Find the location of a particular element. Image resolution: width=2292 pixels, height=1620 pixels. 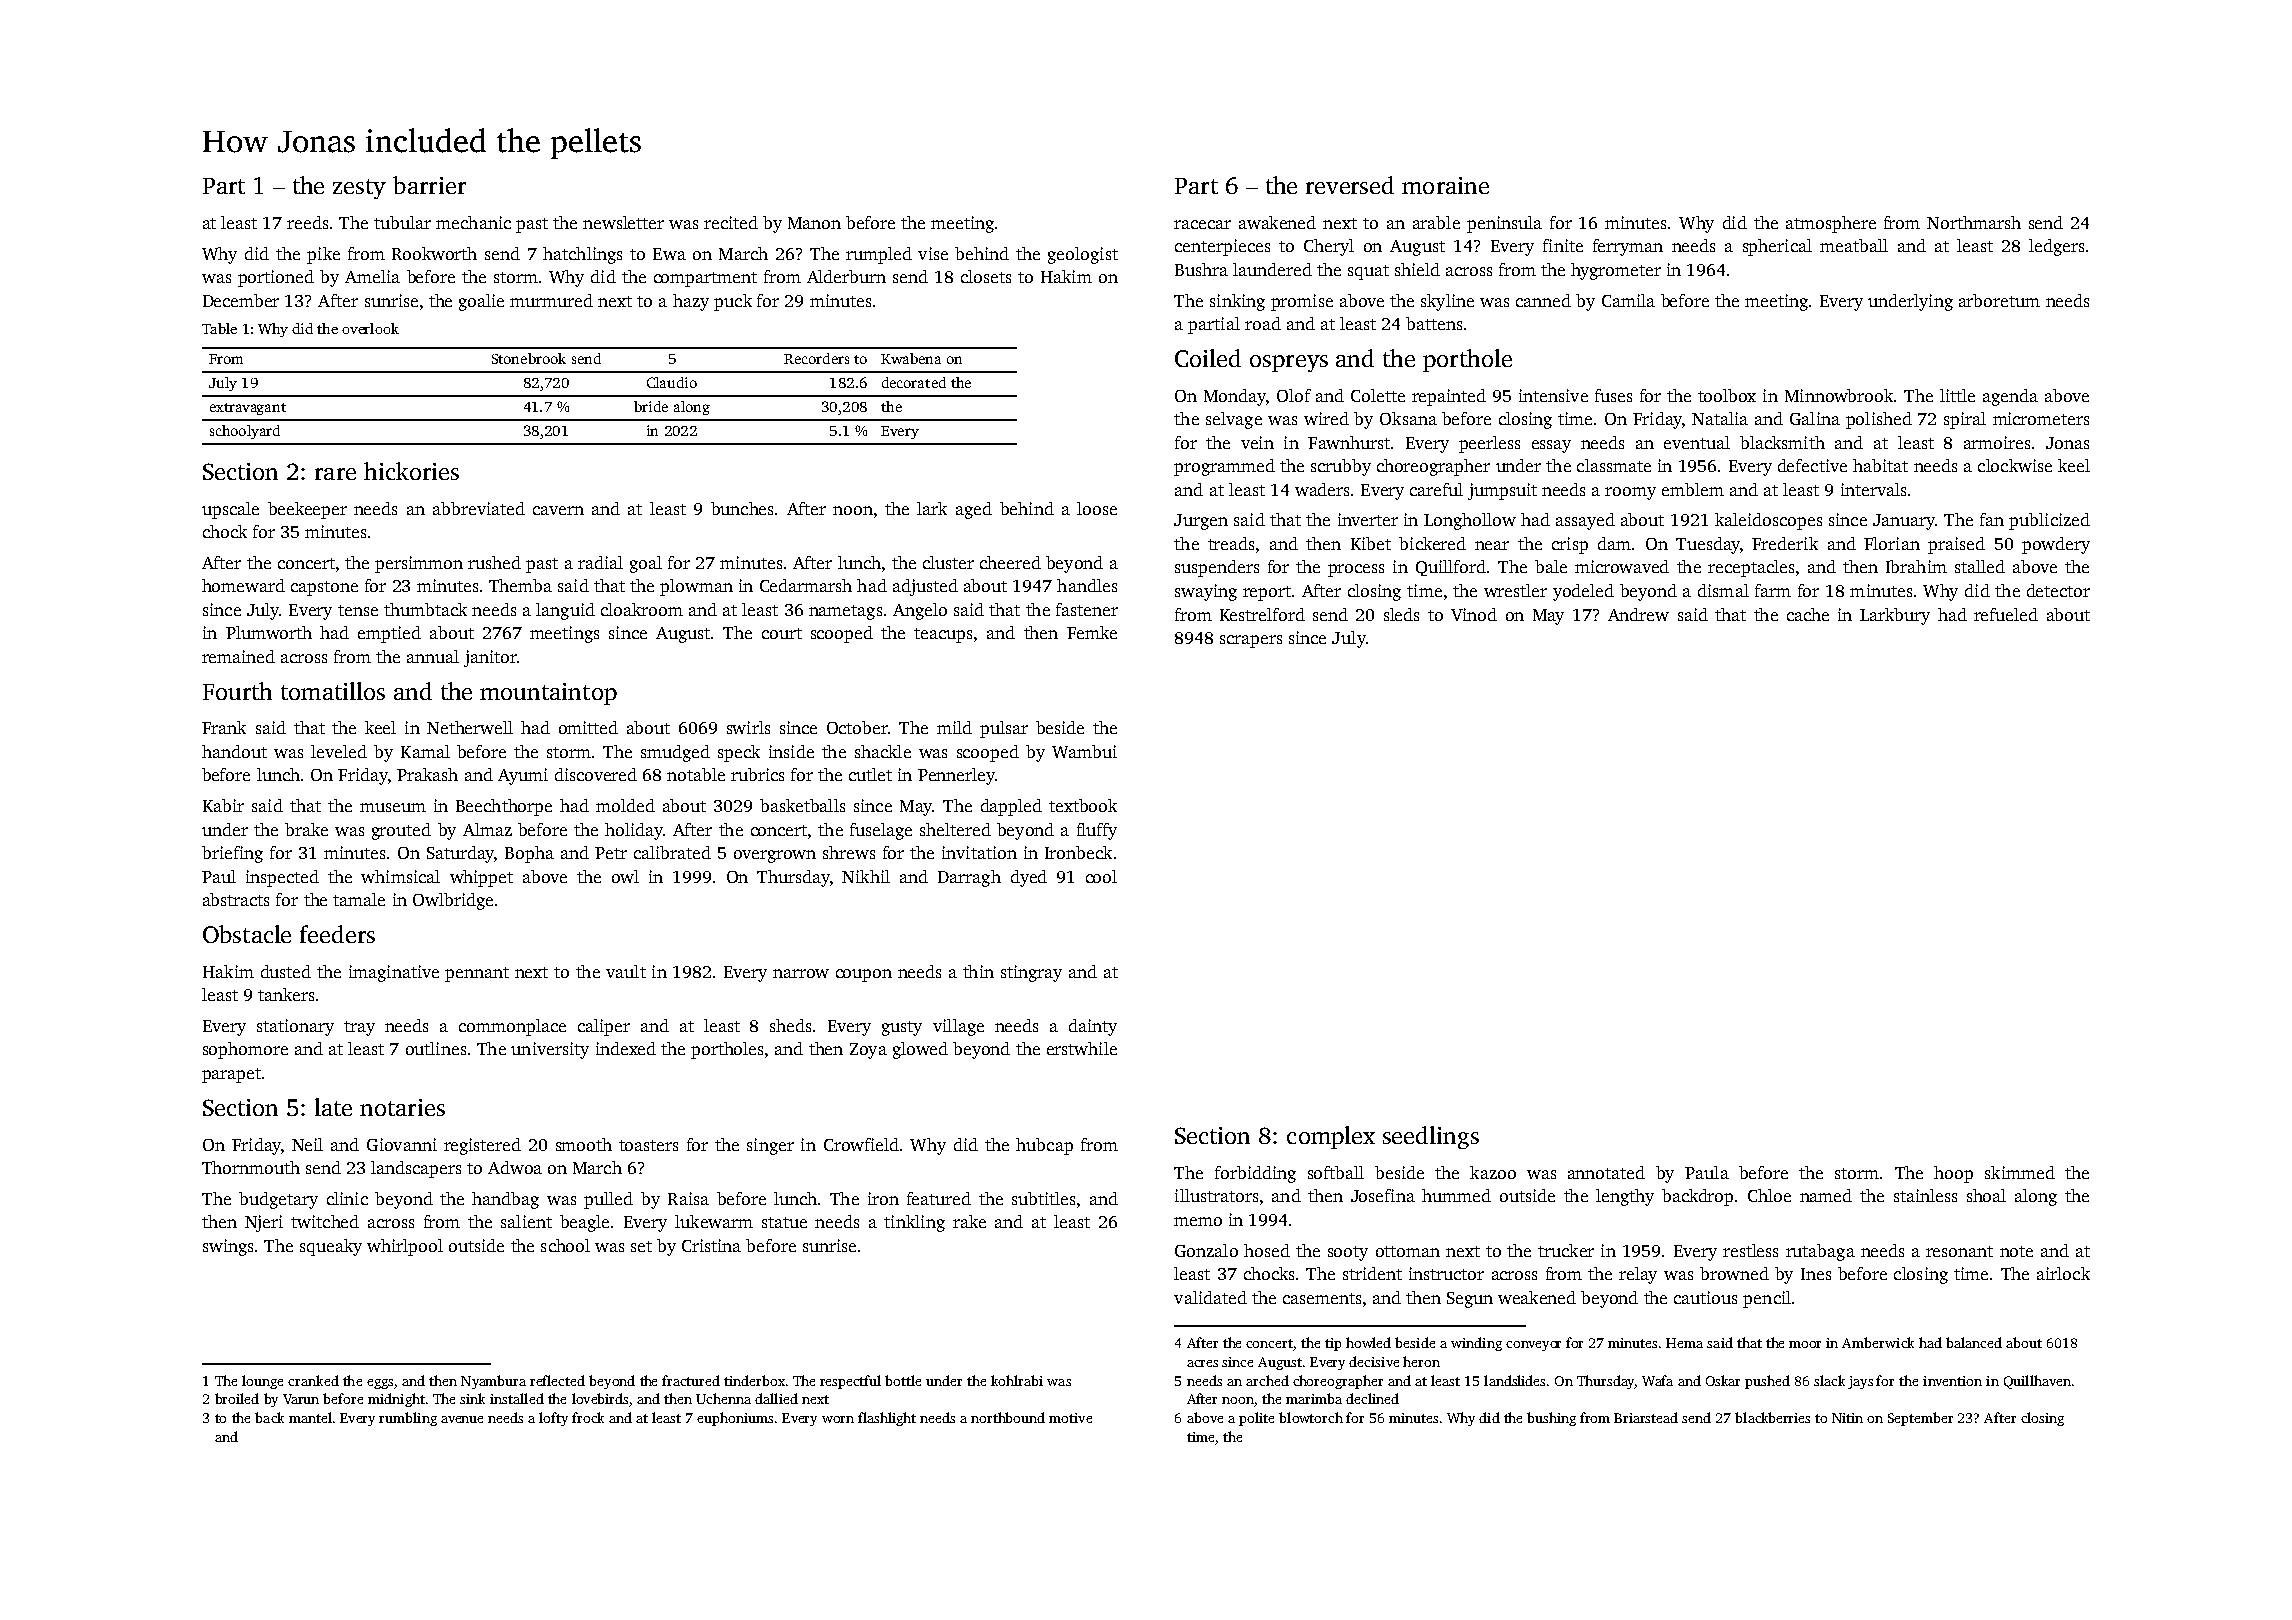

flashlight is located at coordinates (887, 1419).
